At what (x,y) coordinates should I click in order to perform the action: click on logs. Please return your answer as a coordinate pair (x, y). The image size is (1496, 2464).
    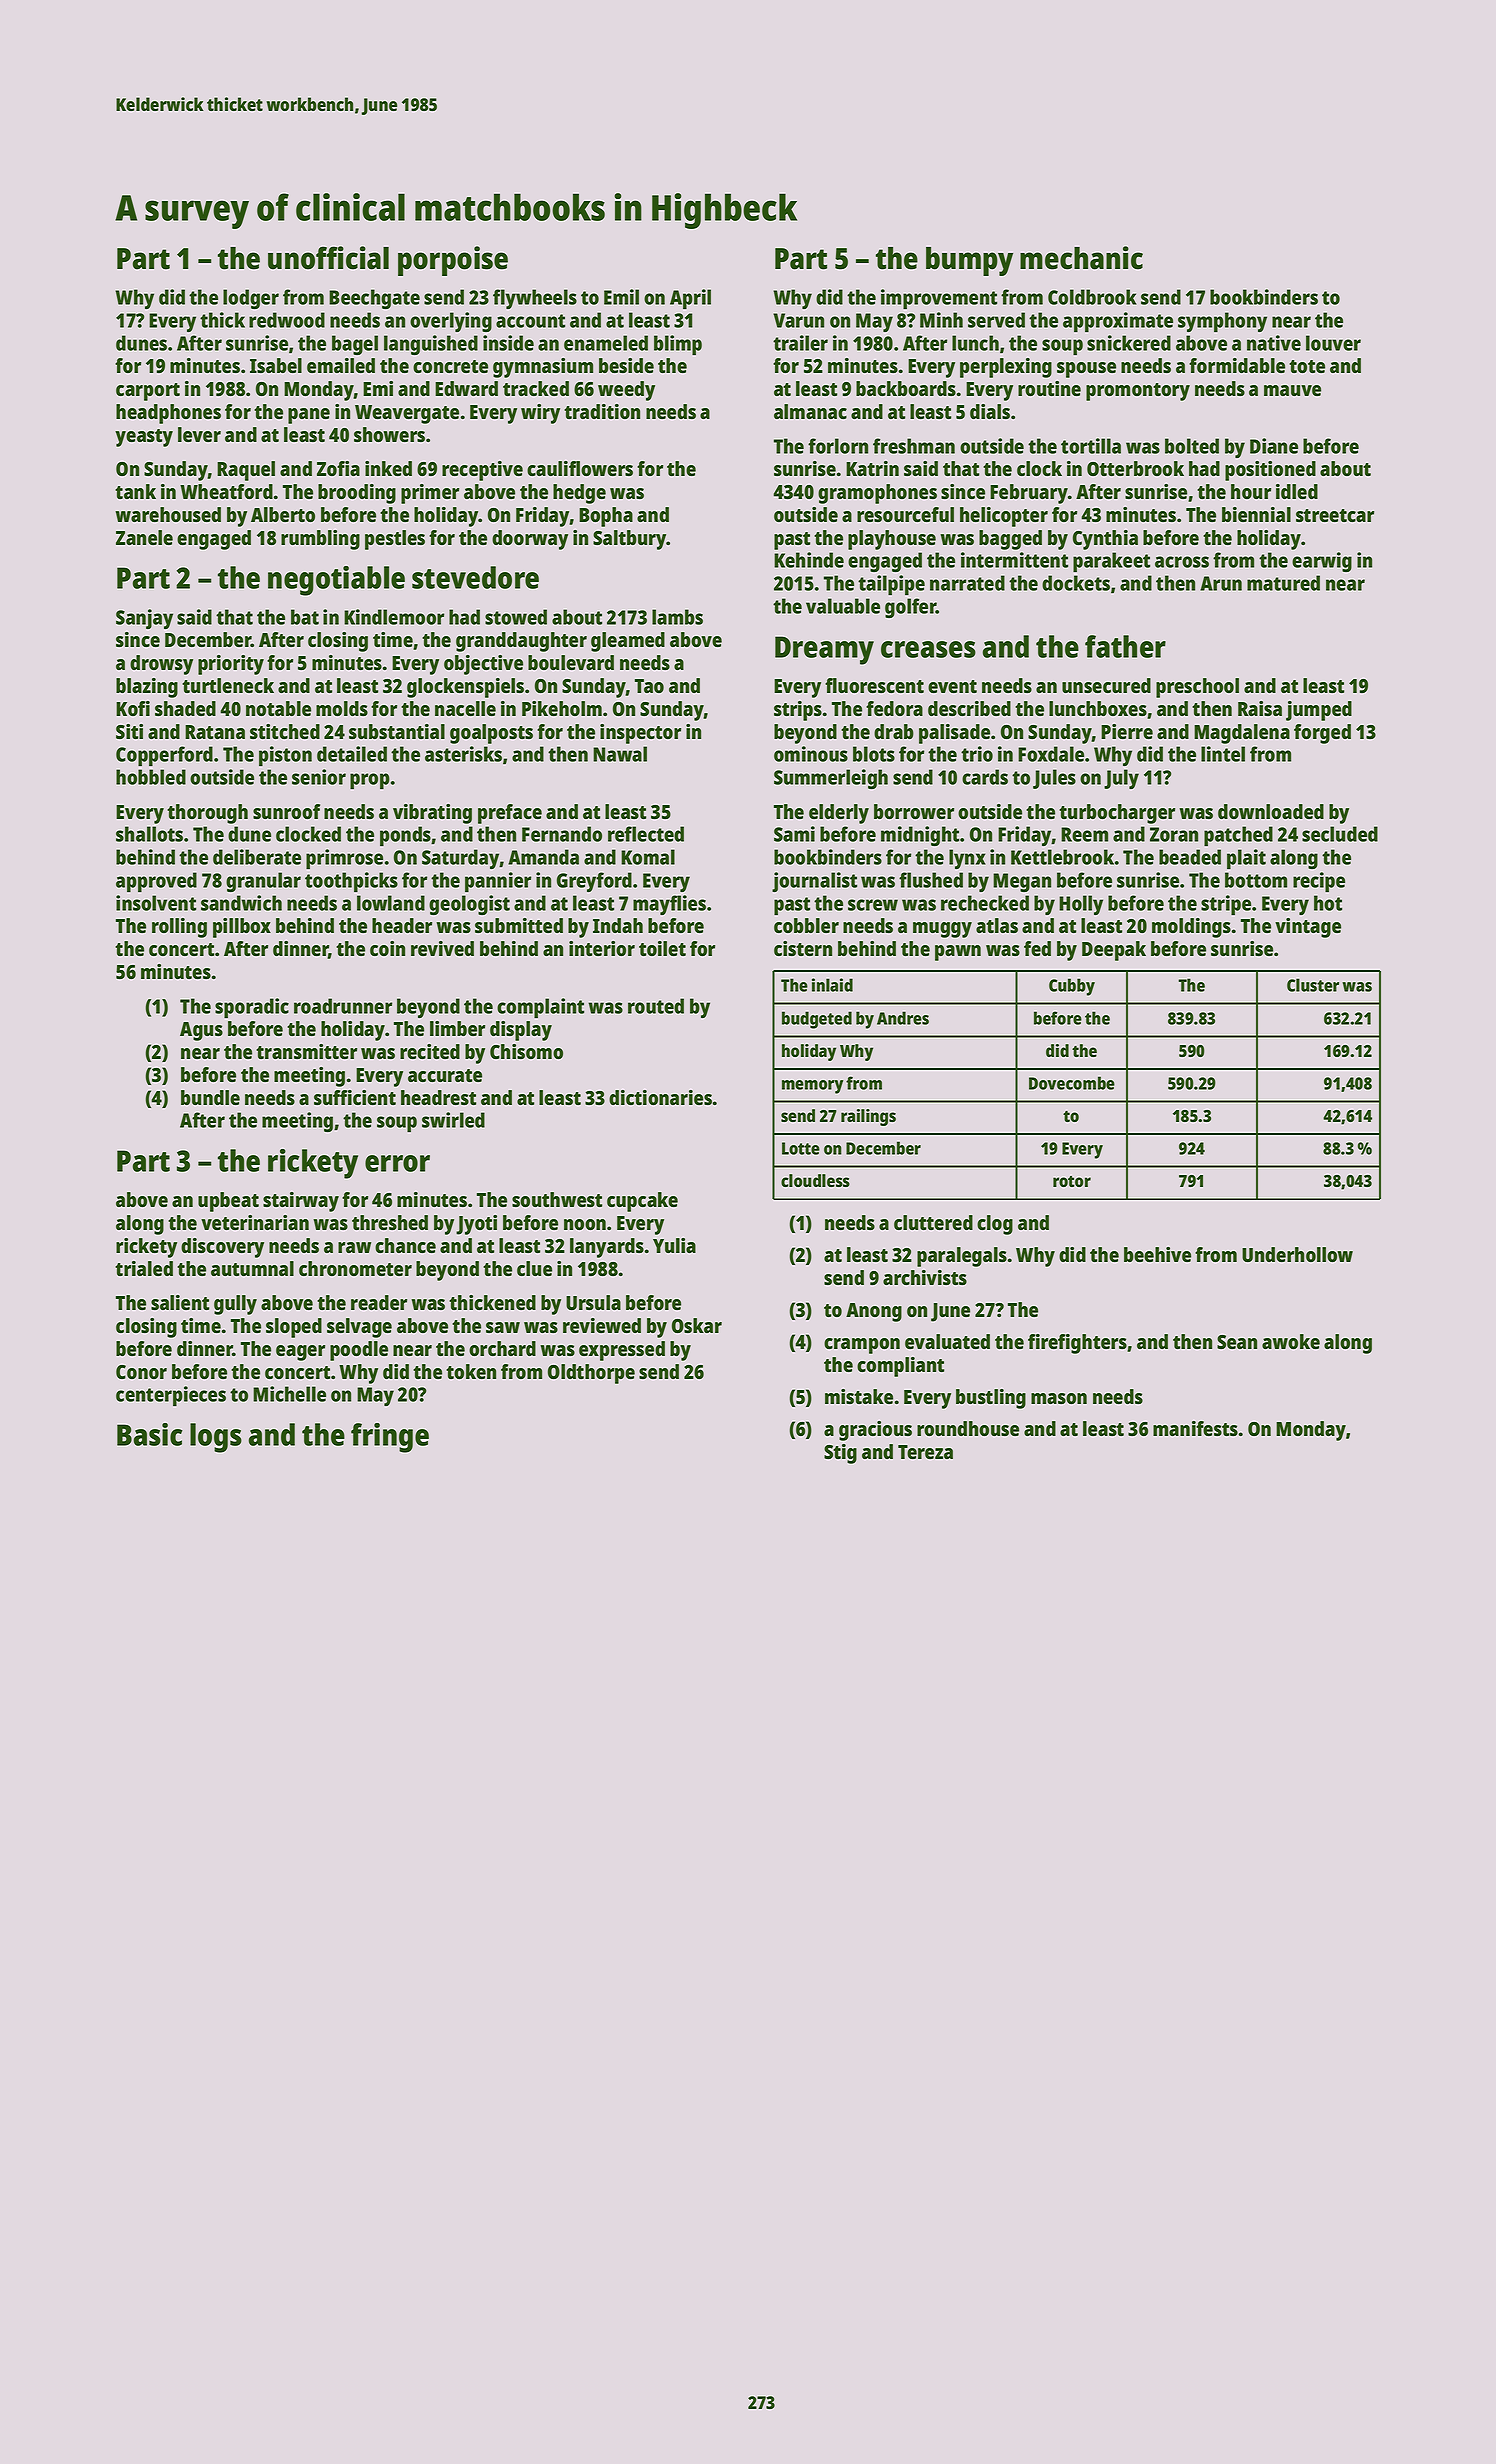
    Looking at the image, I should click on (216, 1438).
